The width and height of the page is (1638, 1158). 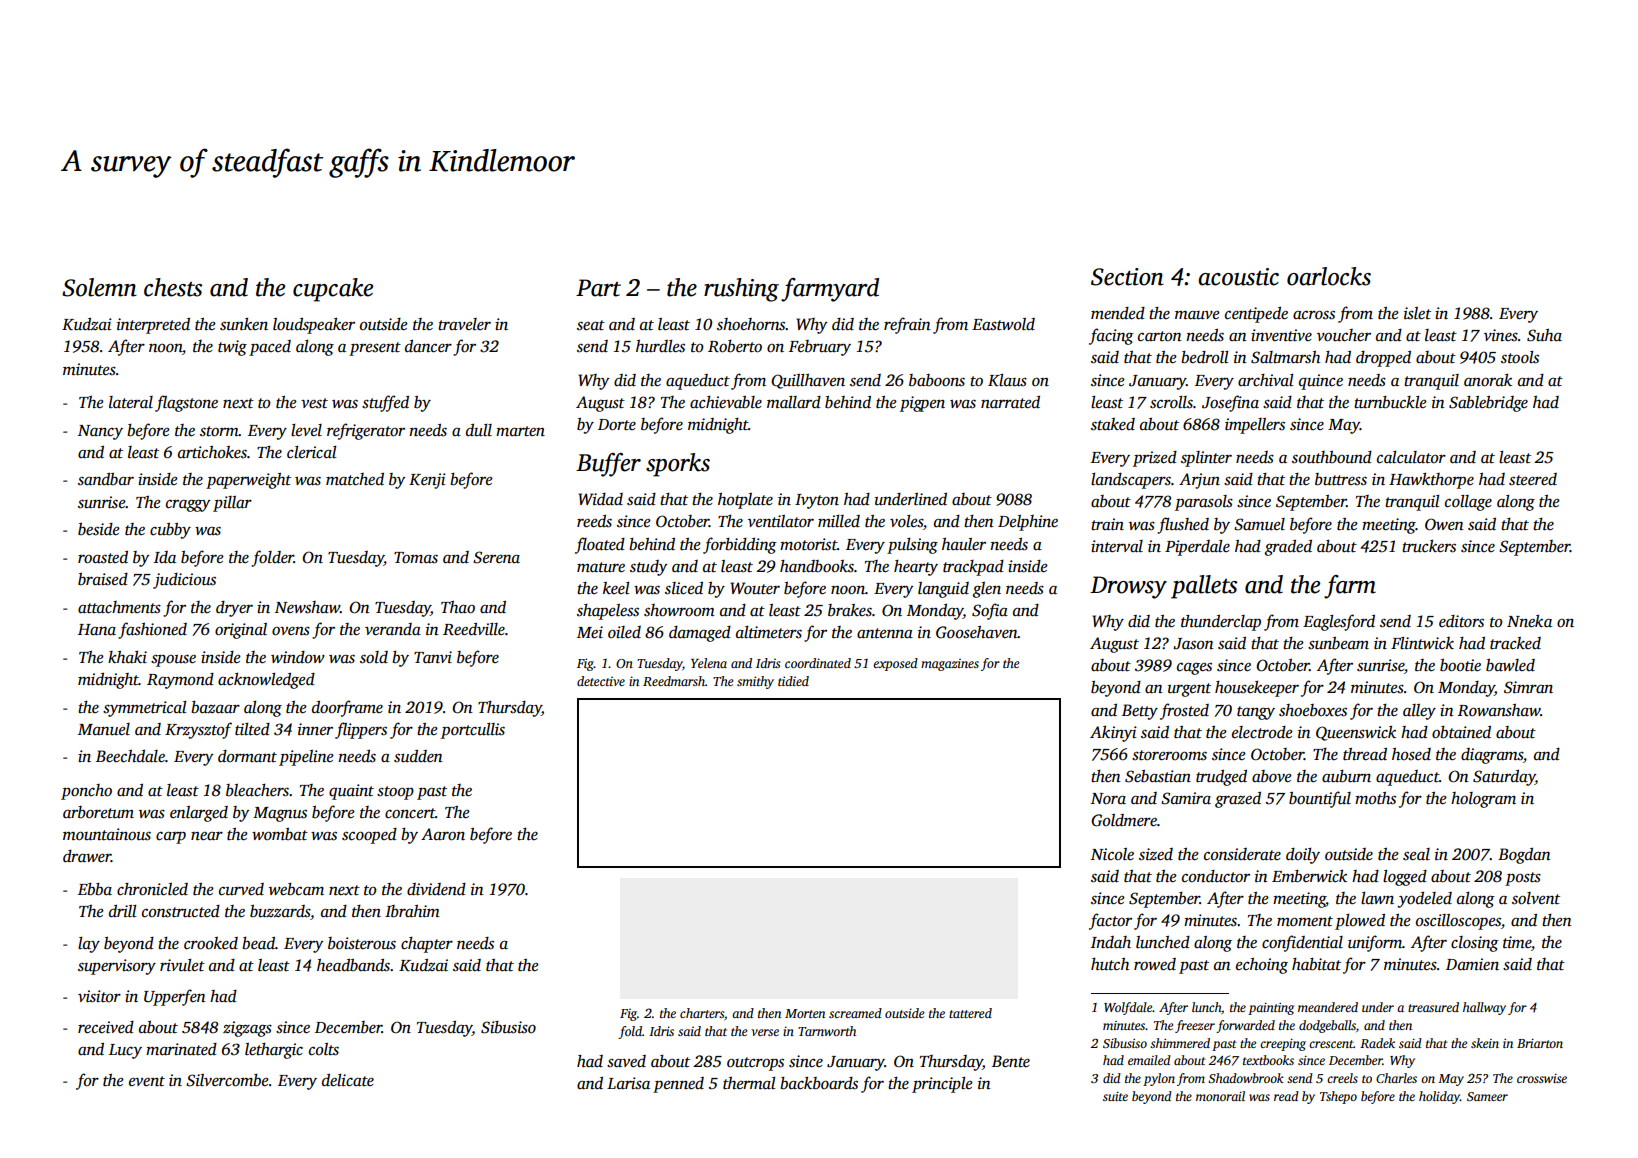 What do you see at coordinates (1529, 621) in the page?
I see `Nneka` at bounding box center [1529, 621].
